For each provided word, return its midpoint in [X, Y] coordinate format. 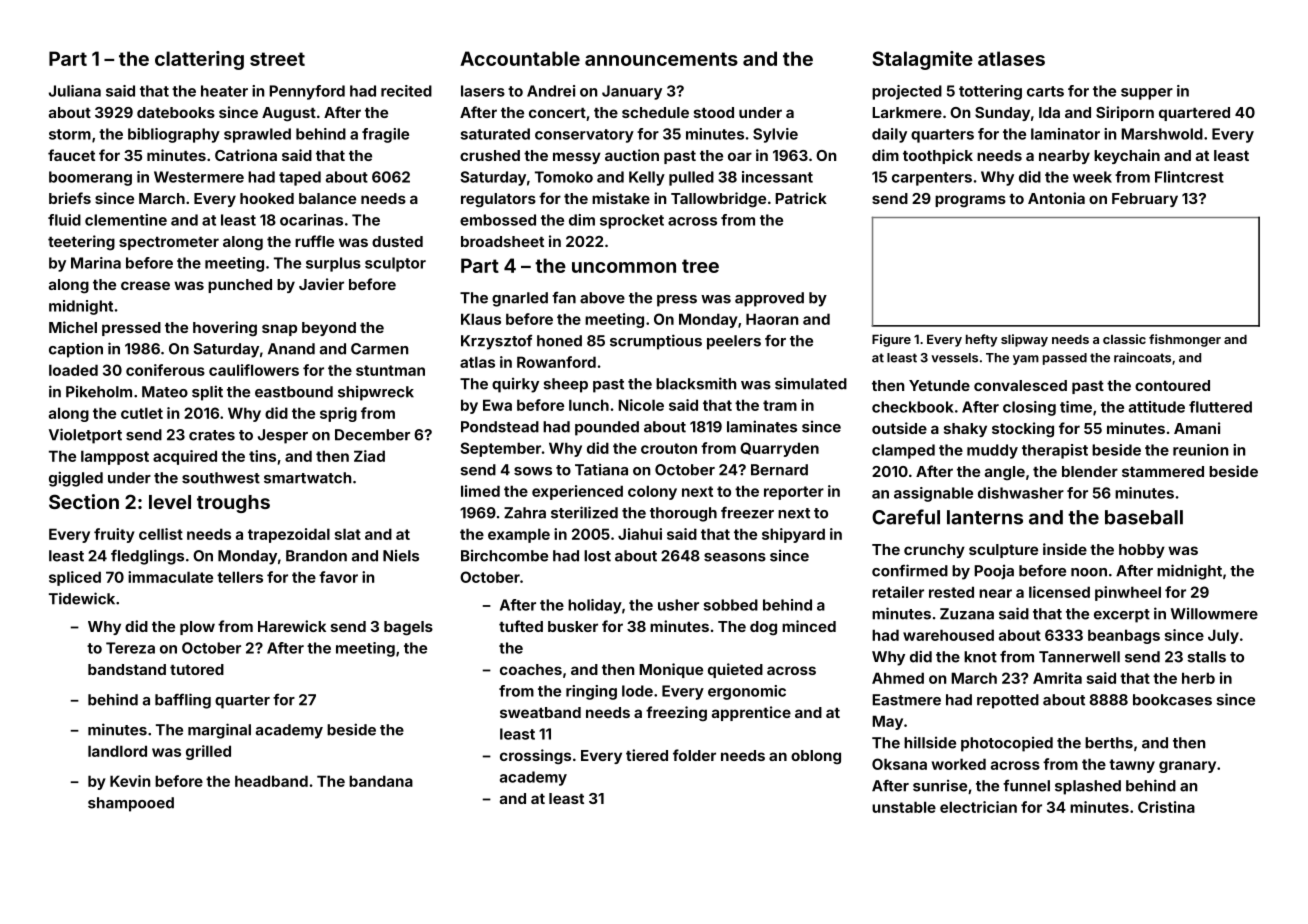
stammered [1163, 471]
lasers [483, 91]
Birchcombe [504, 555]
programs [970, 201]
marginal [219, 731]
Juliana [75, 91]
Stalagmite [922, 60]
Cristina [1166, 807]
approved [769, 299]
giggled [76, 479]
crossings [535, 757]
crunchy [934, 551]
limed [480, 491]
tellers [240, 577]
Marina [96, 263]
